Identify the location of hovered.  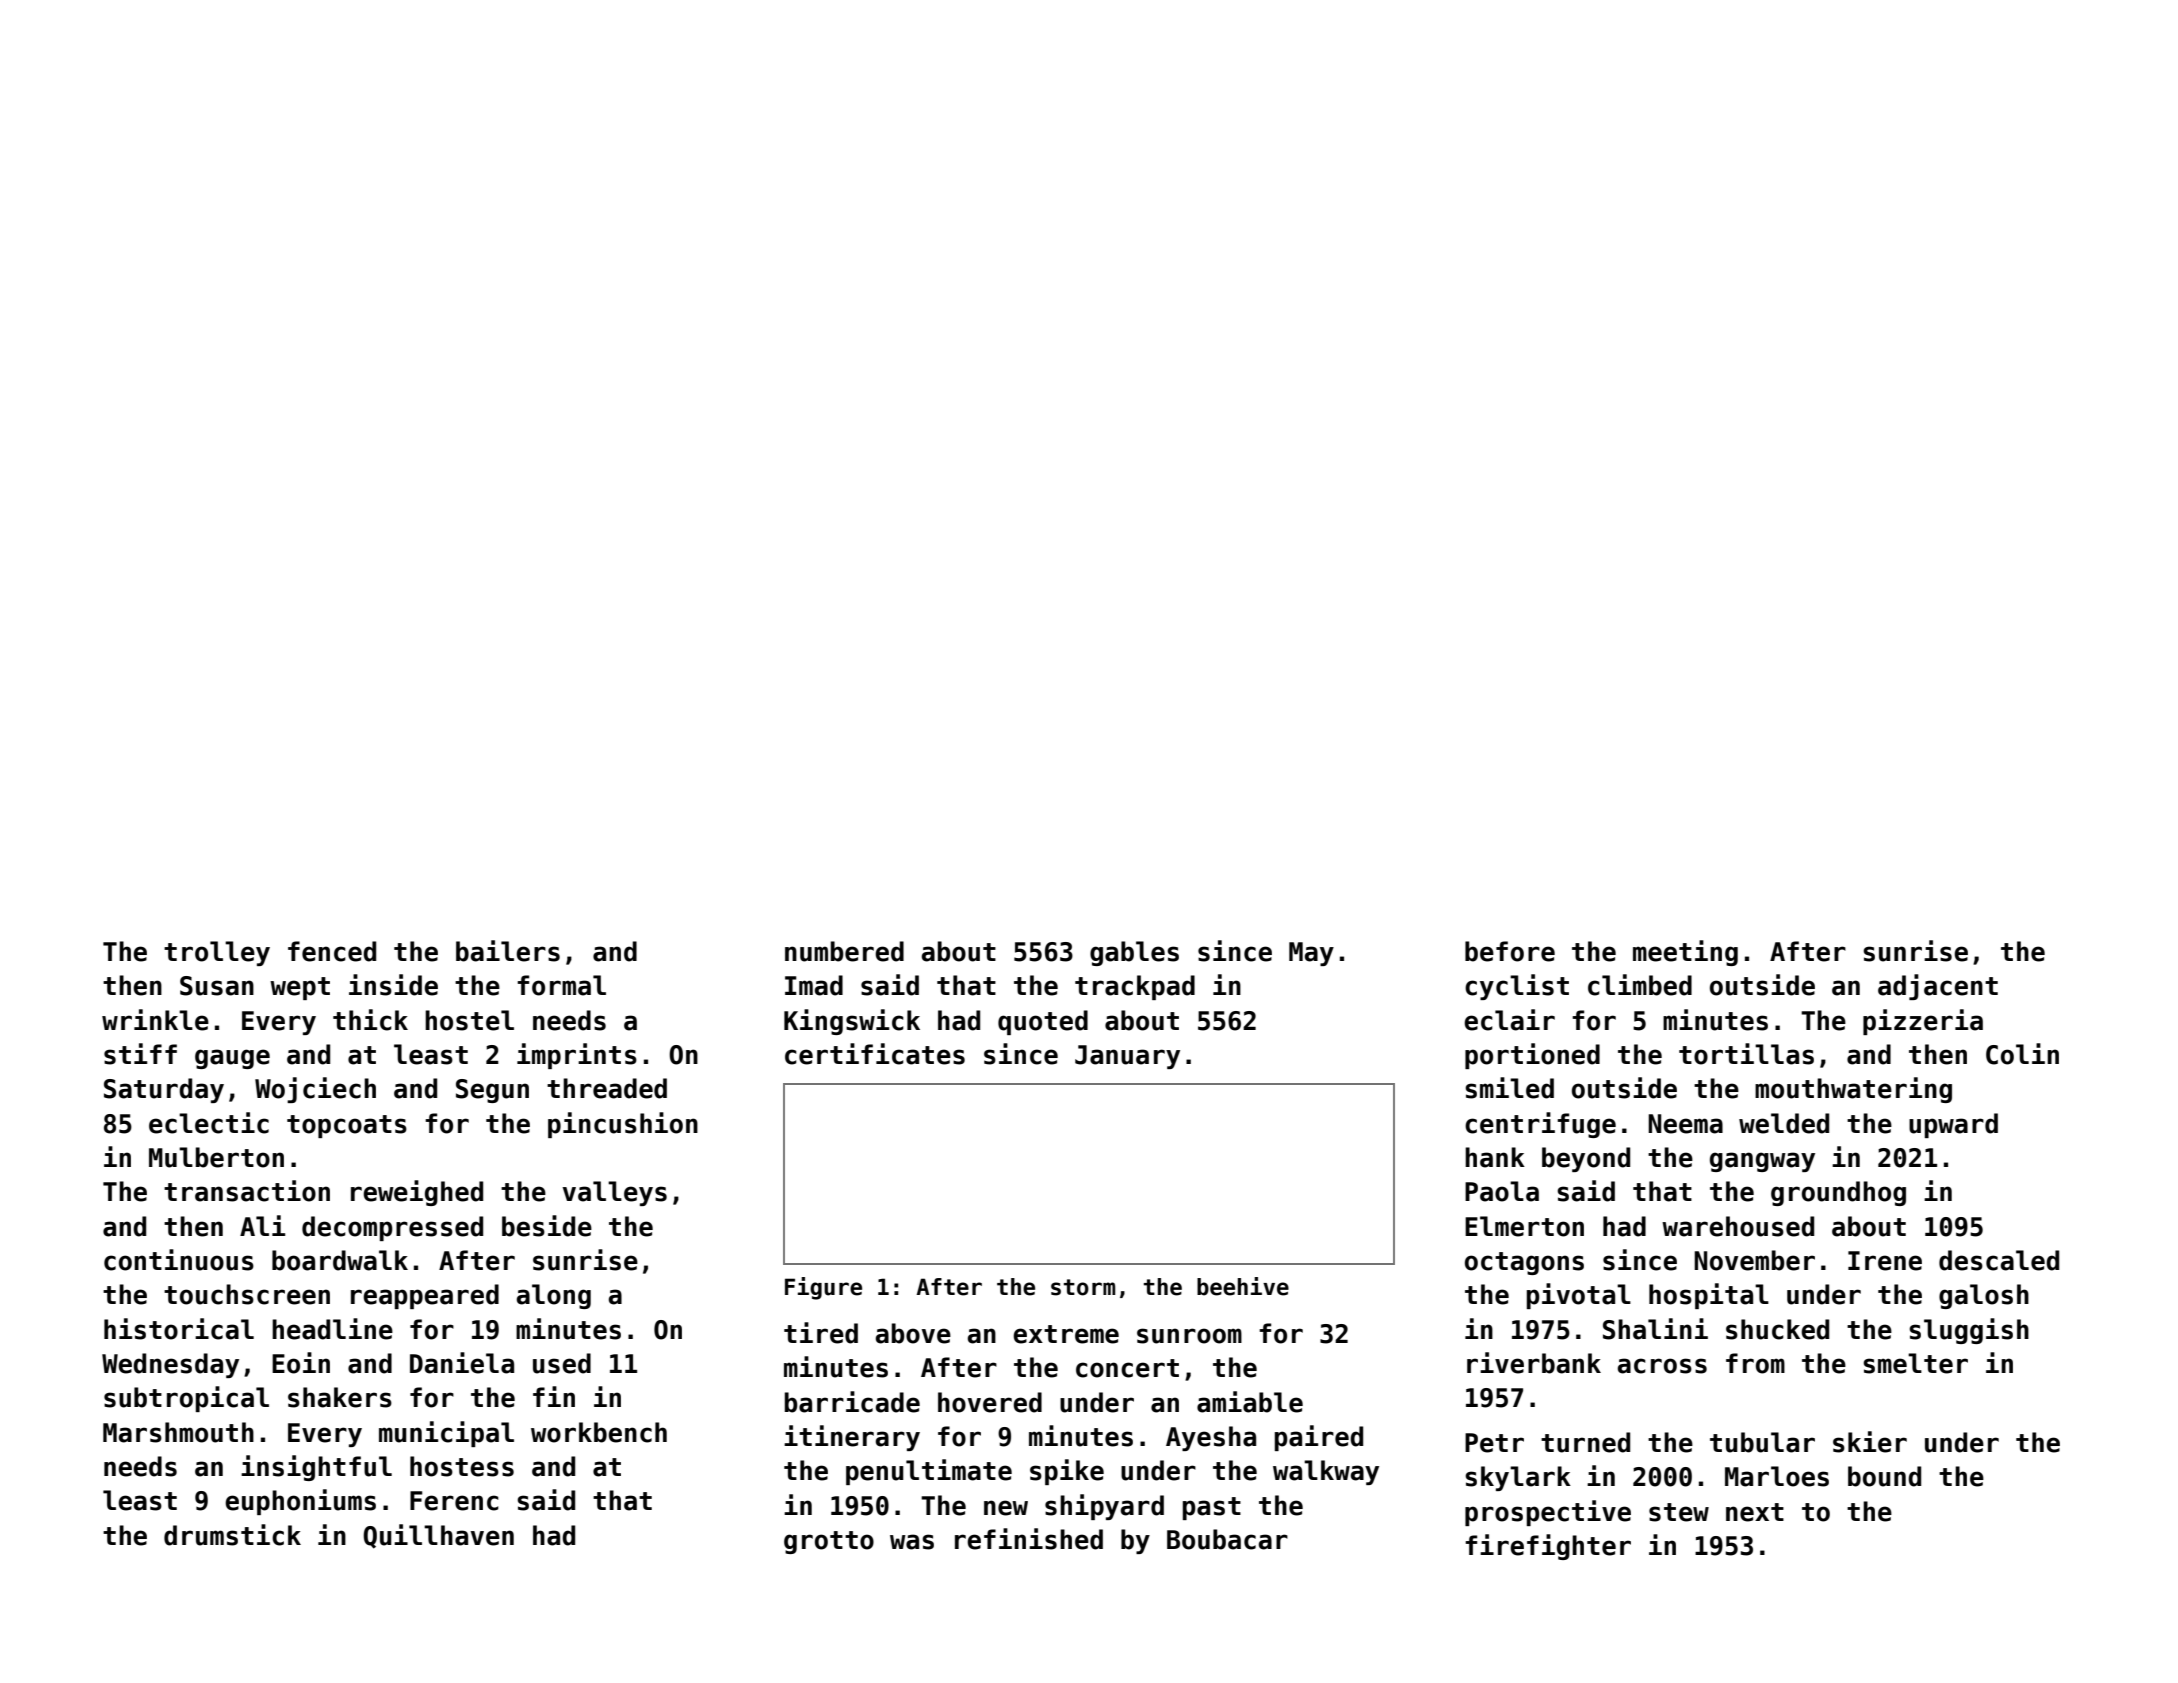
(990, 1402).
